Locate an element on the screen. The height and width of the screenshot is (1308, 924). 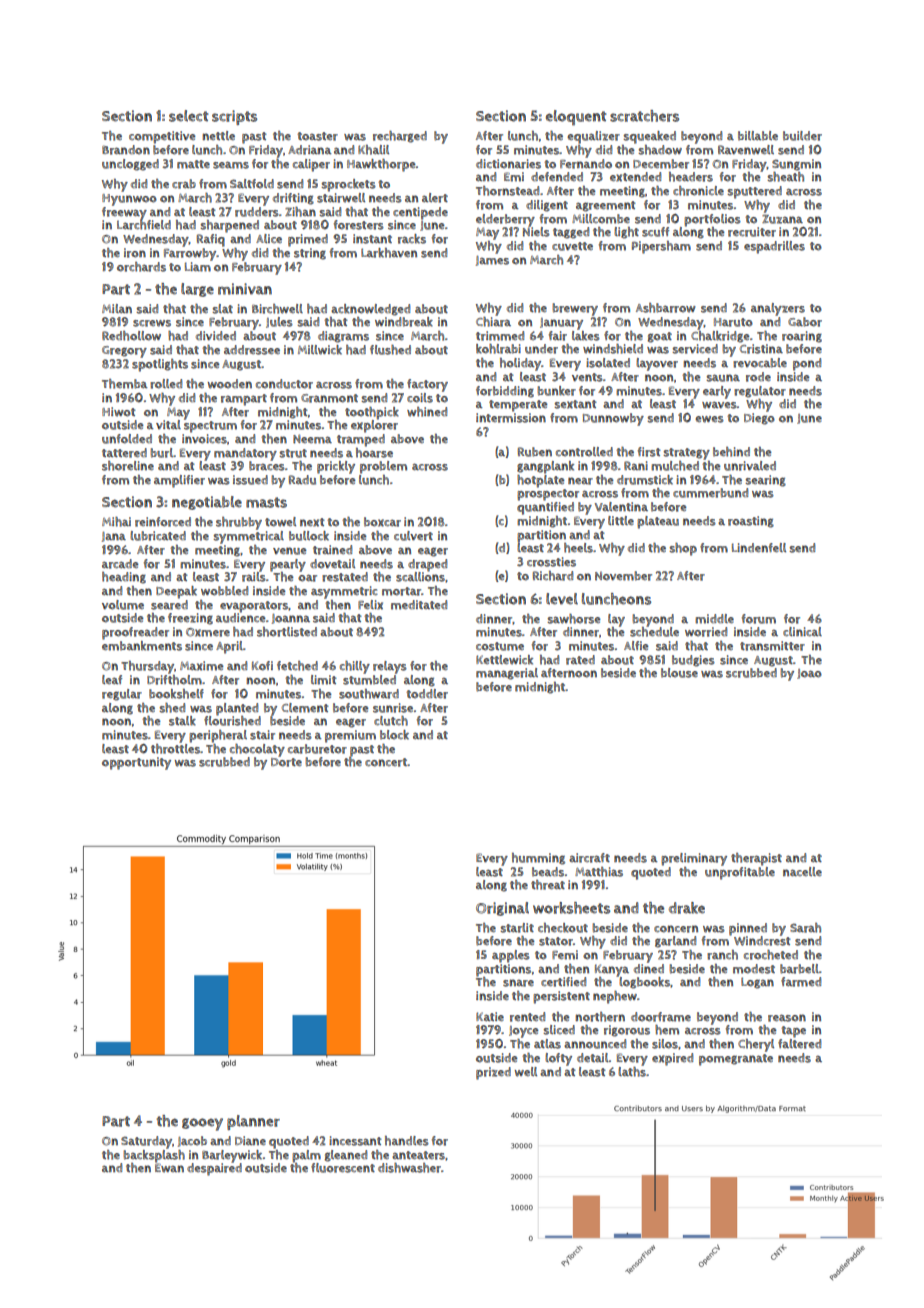
toothpick is located at coordinates (372, 413).
